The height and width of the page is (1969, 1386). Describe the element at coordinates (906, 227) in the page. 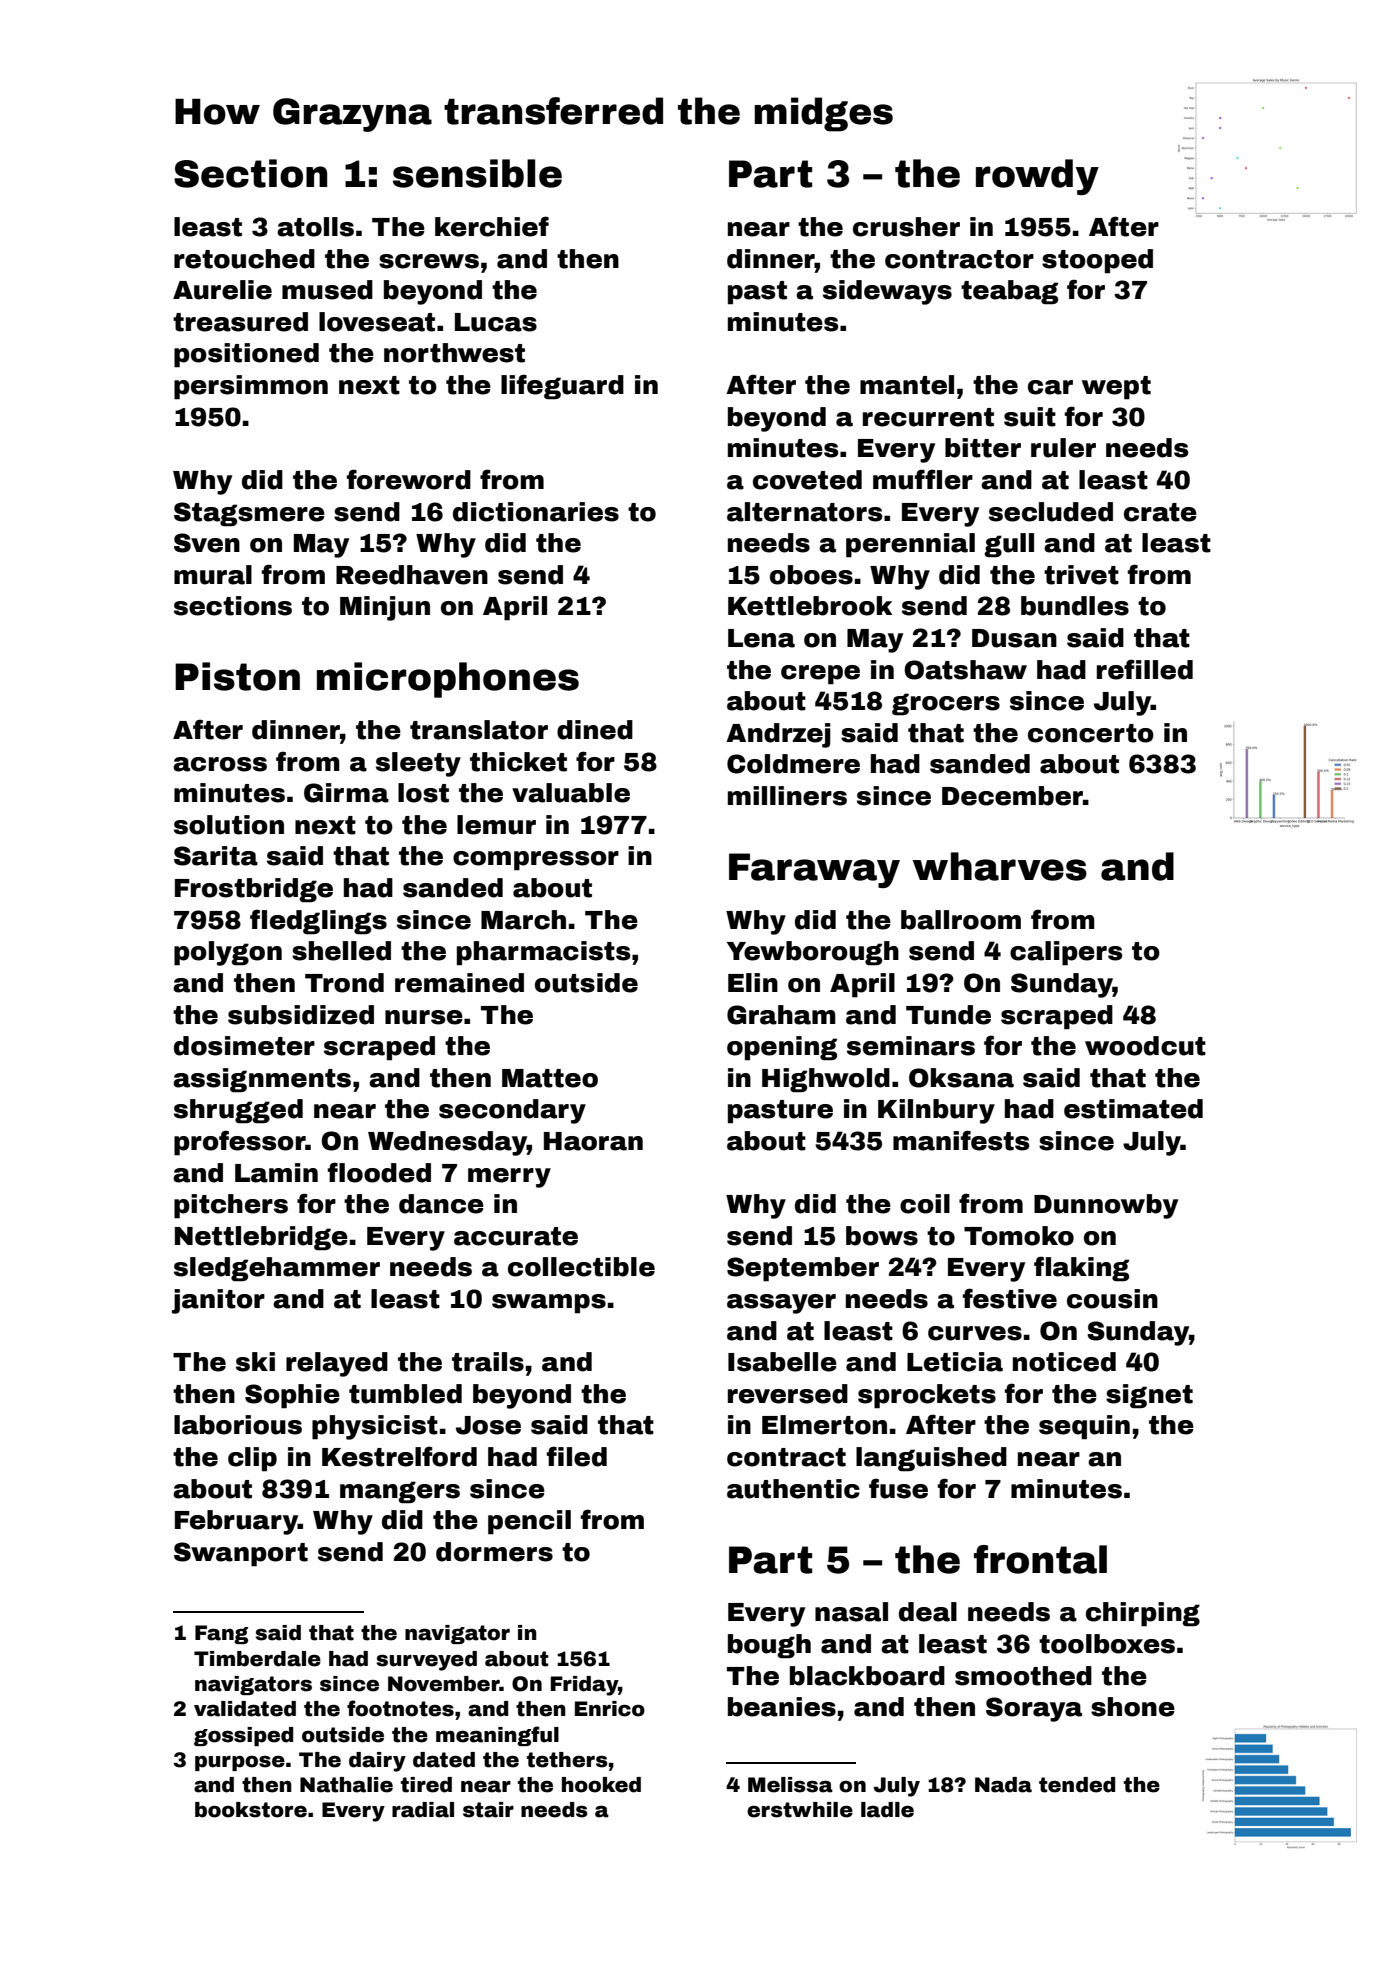

I see `crusher` at that location.
